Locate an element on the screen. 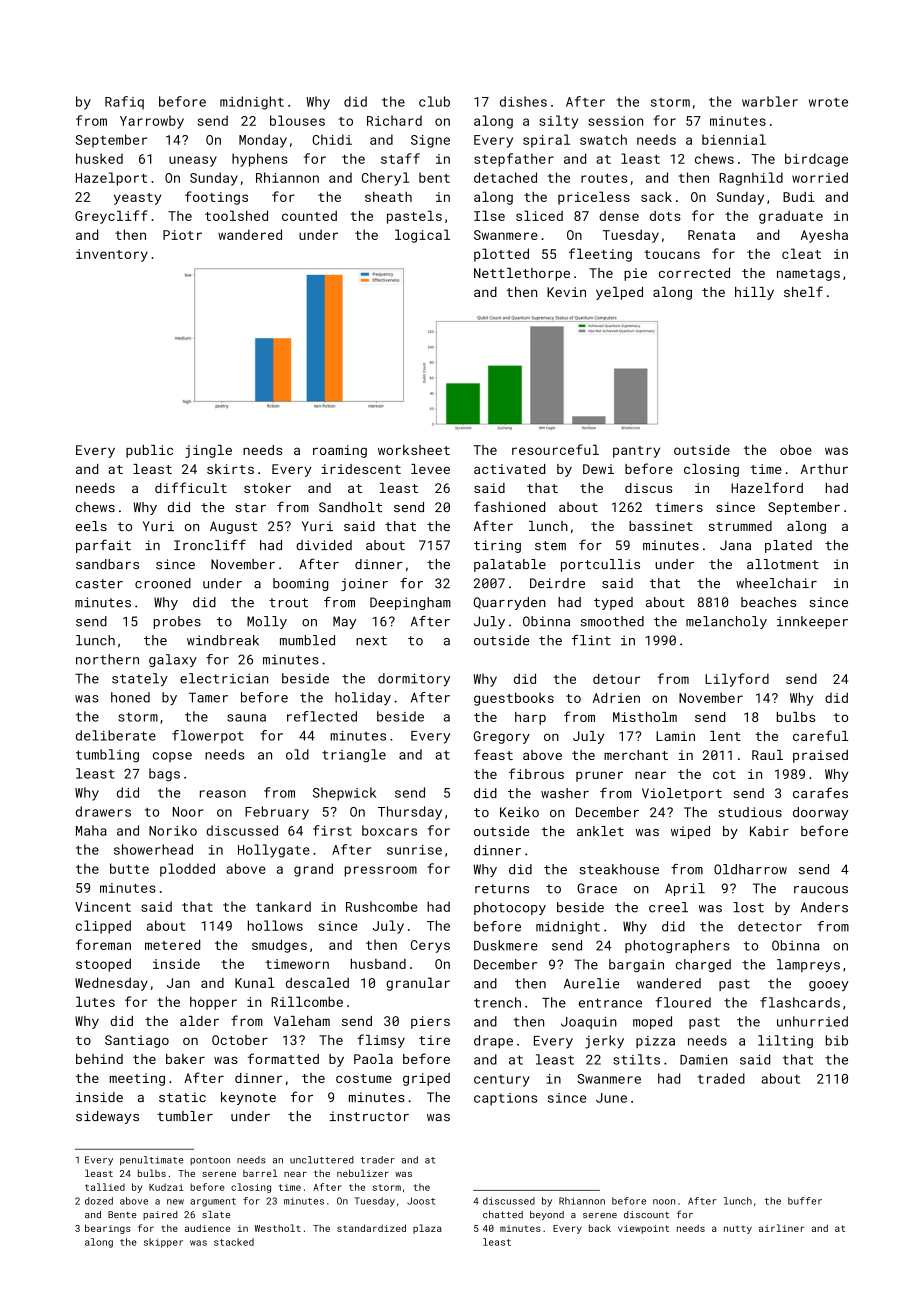  Westholt is located at coordinates (278, 1228).
